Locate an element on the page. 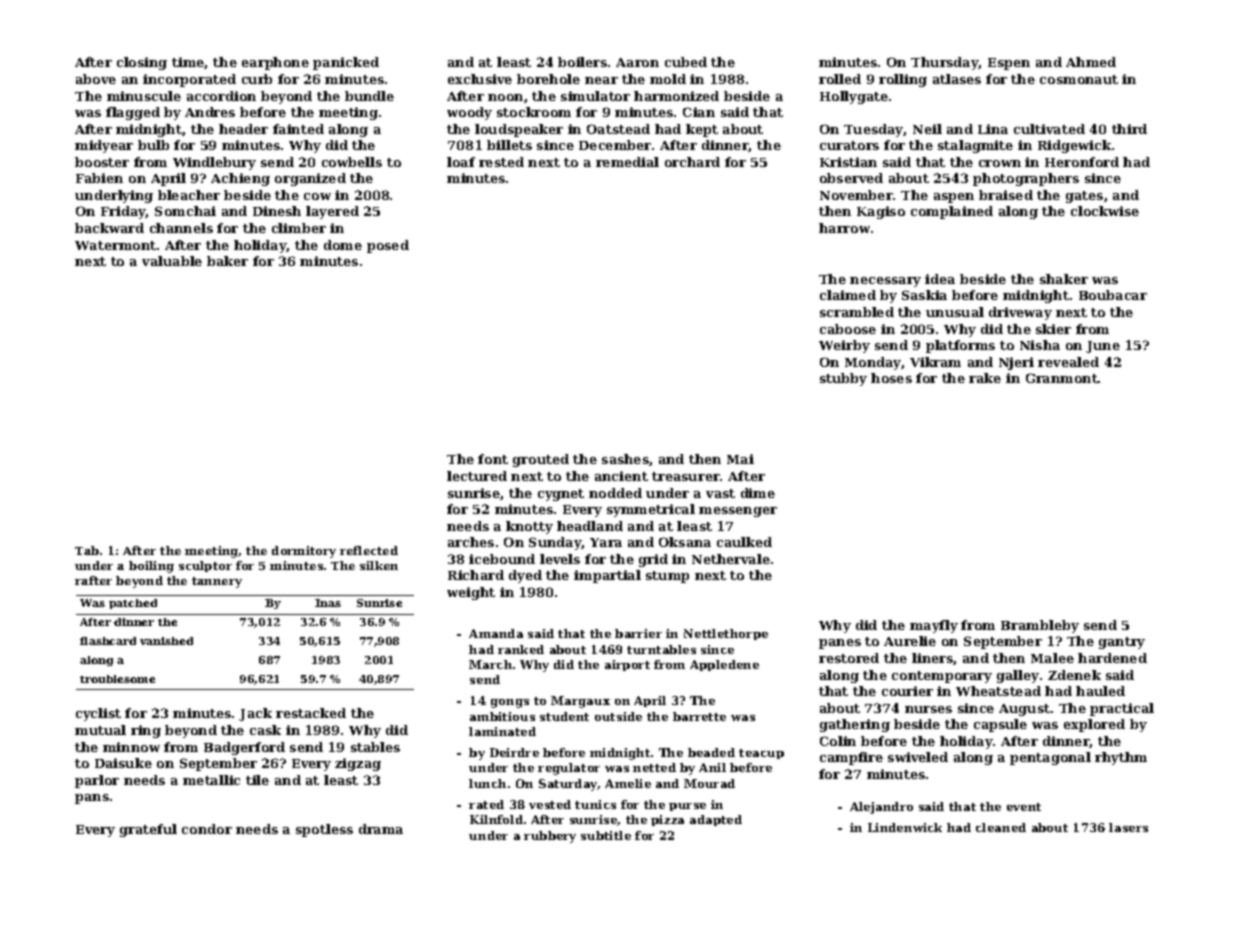 This document has height=952, width=1233. boilers is located at coordinates (582, 62).
